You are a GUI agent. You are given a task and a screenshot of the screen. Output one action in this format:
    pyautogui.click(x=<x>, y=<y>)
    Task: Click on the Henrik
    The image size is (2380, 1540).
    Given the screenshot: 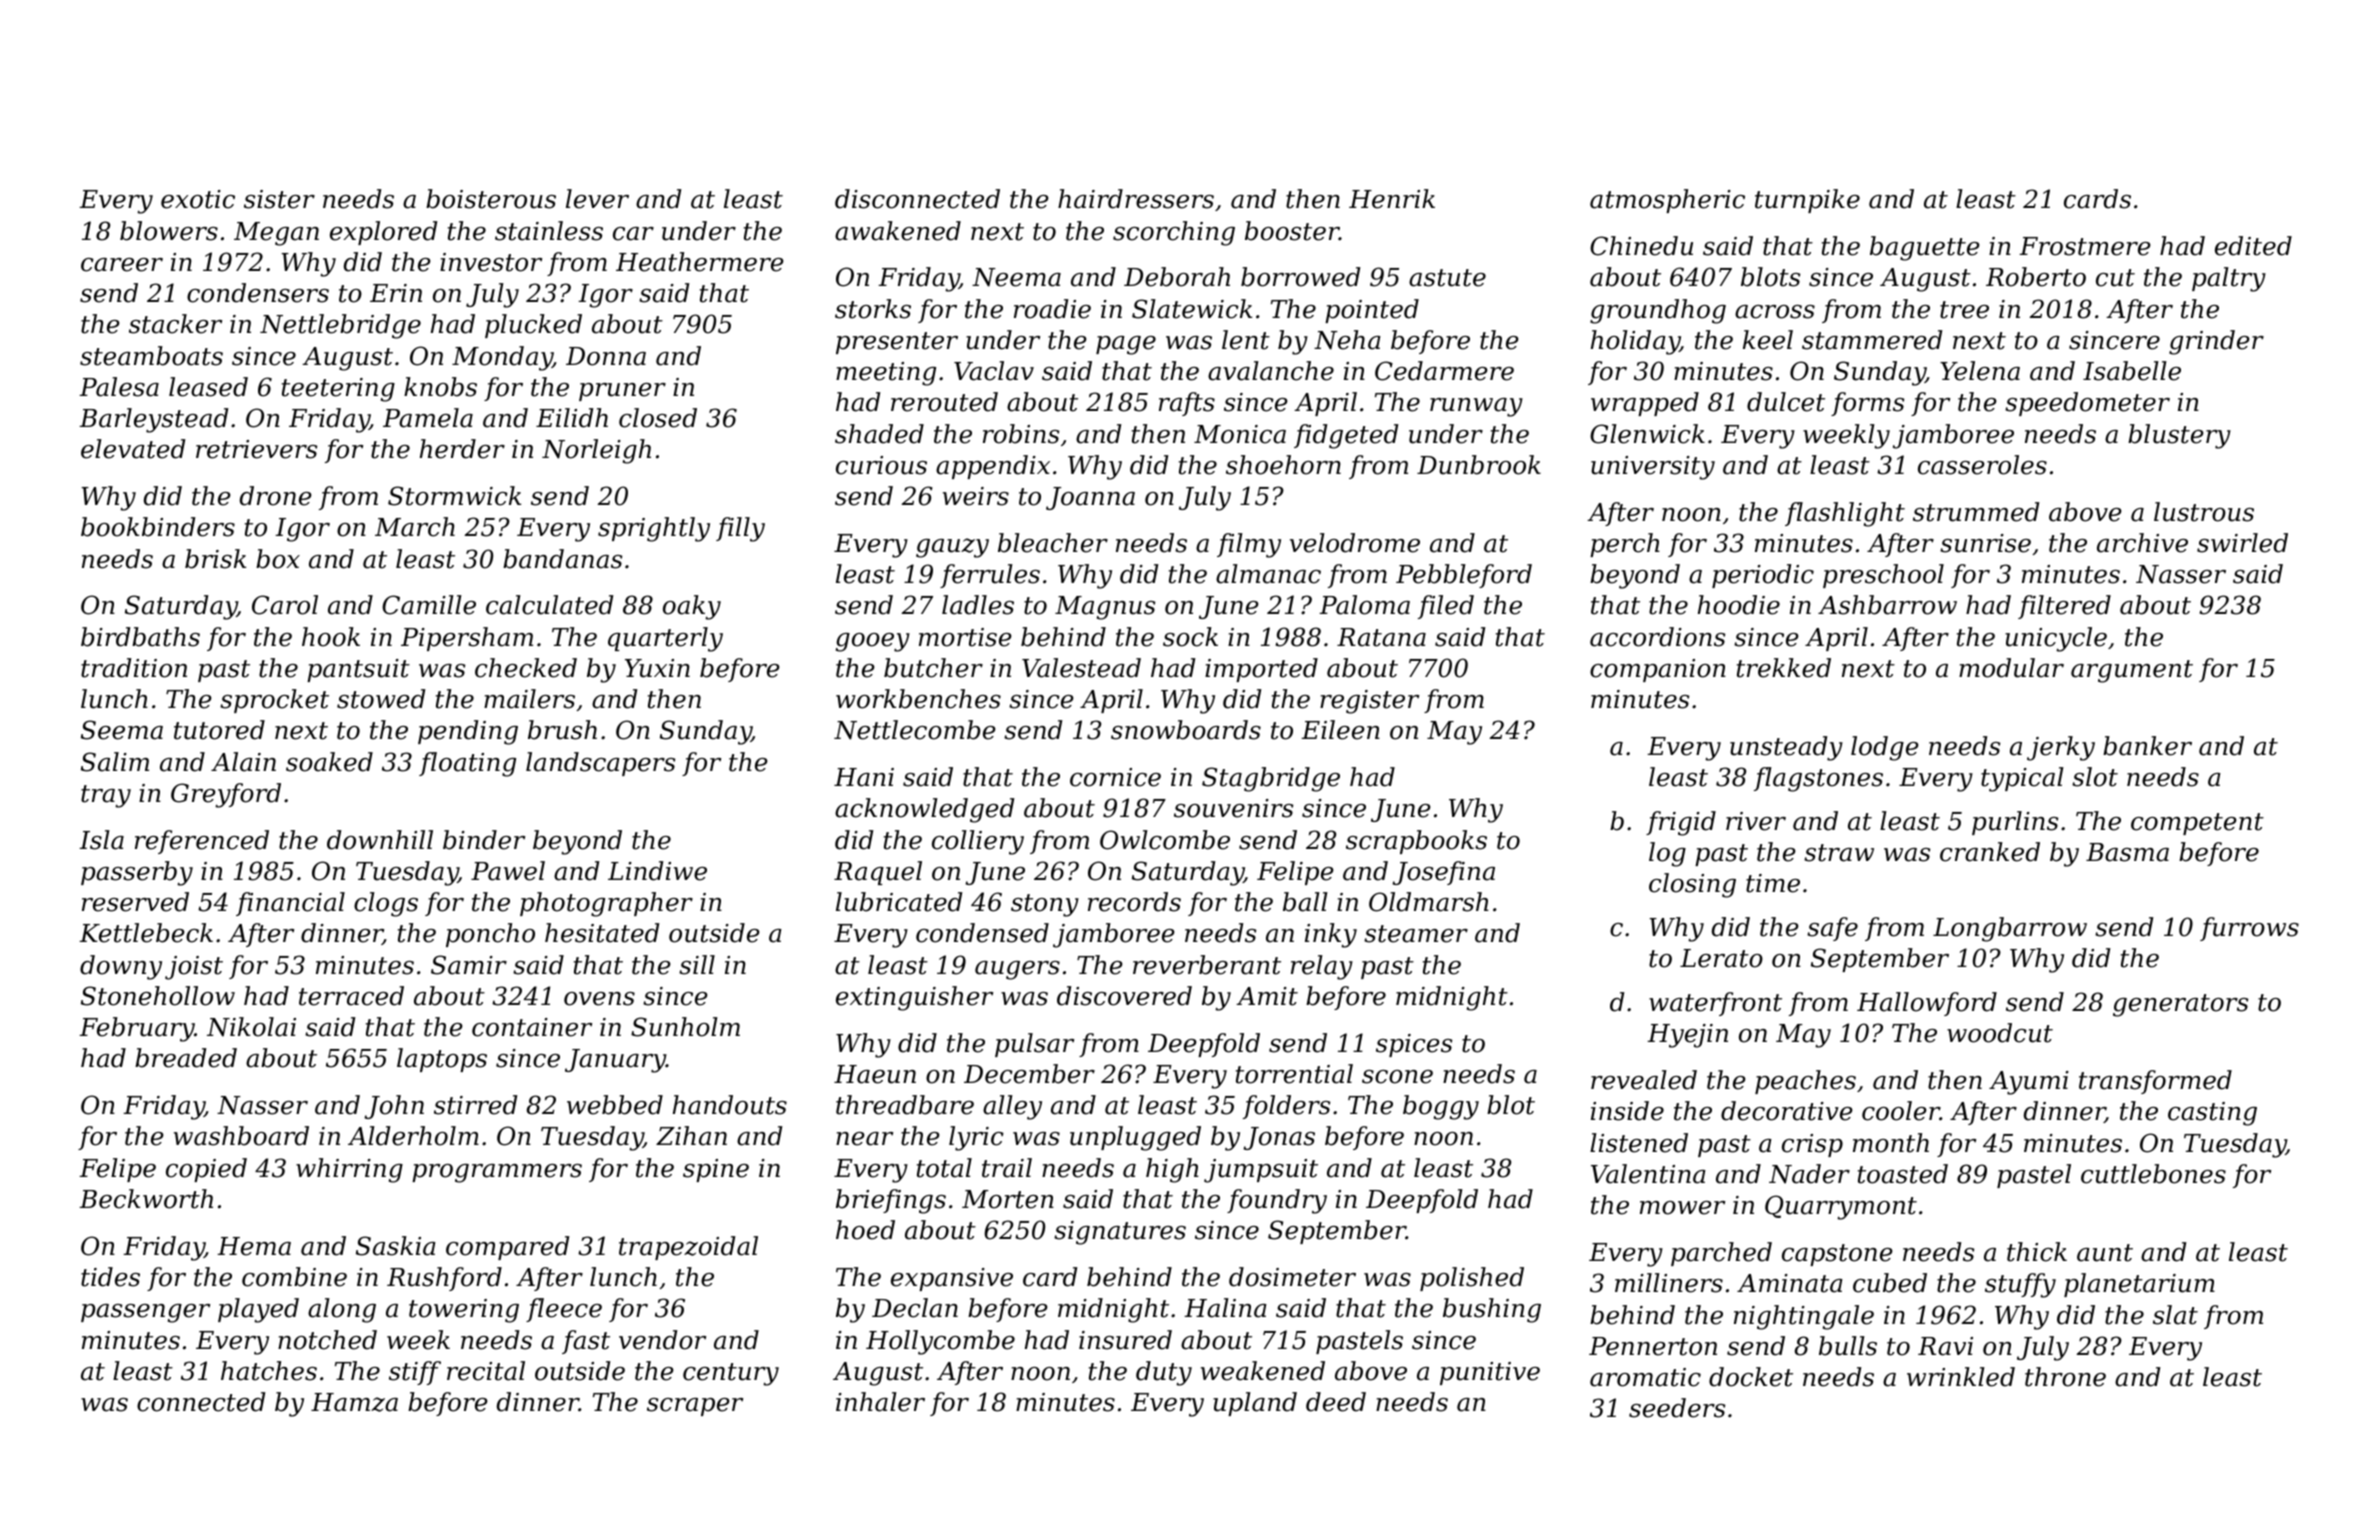 What is the action you would take?
    pyautogui.click(x=1392, y=199)
